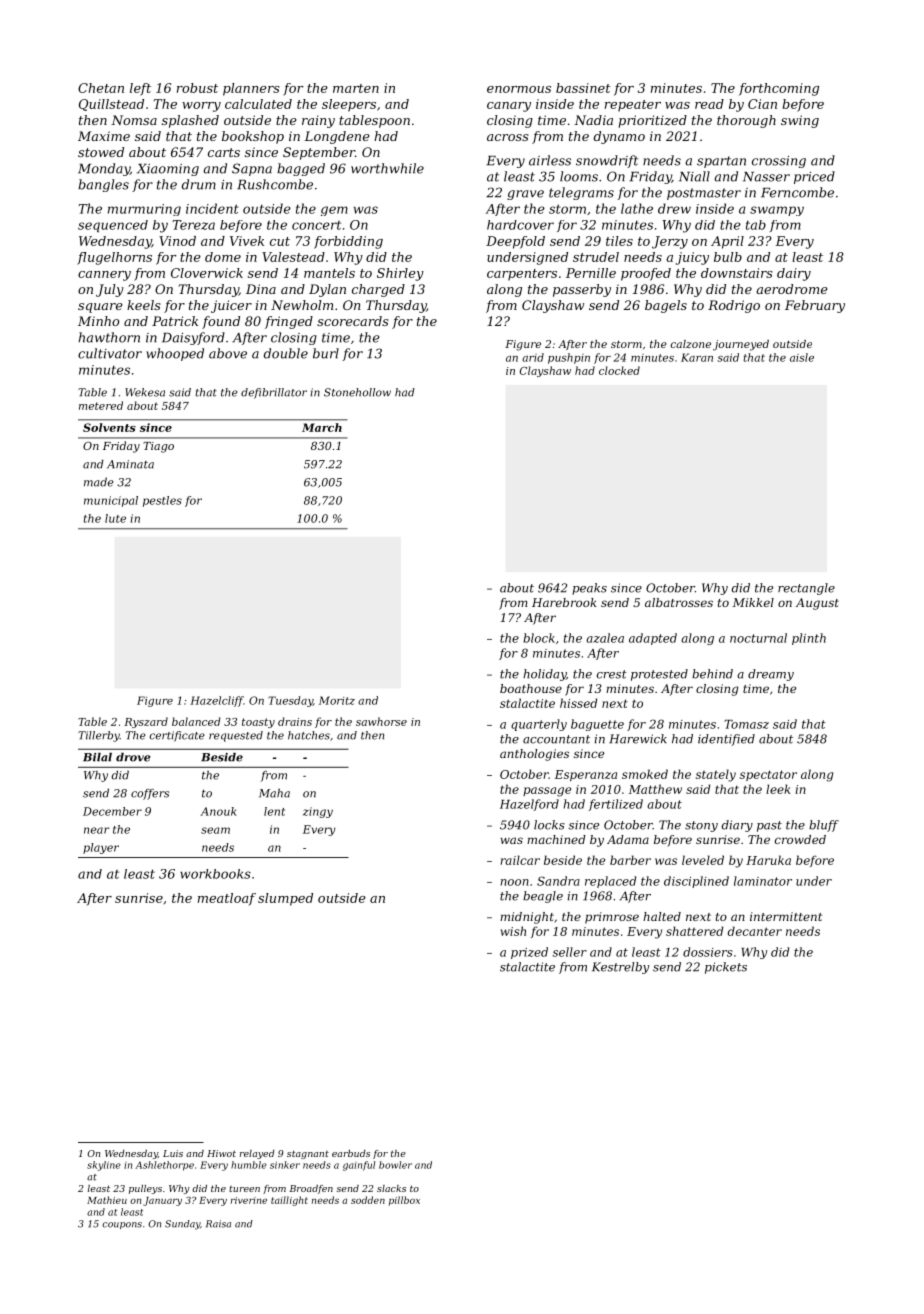 The width and height of the page is (924, 1314). Describe the element at coordinates (709, 104) in the page. I see `read` at that location.
